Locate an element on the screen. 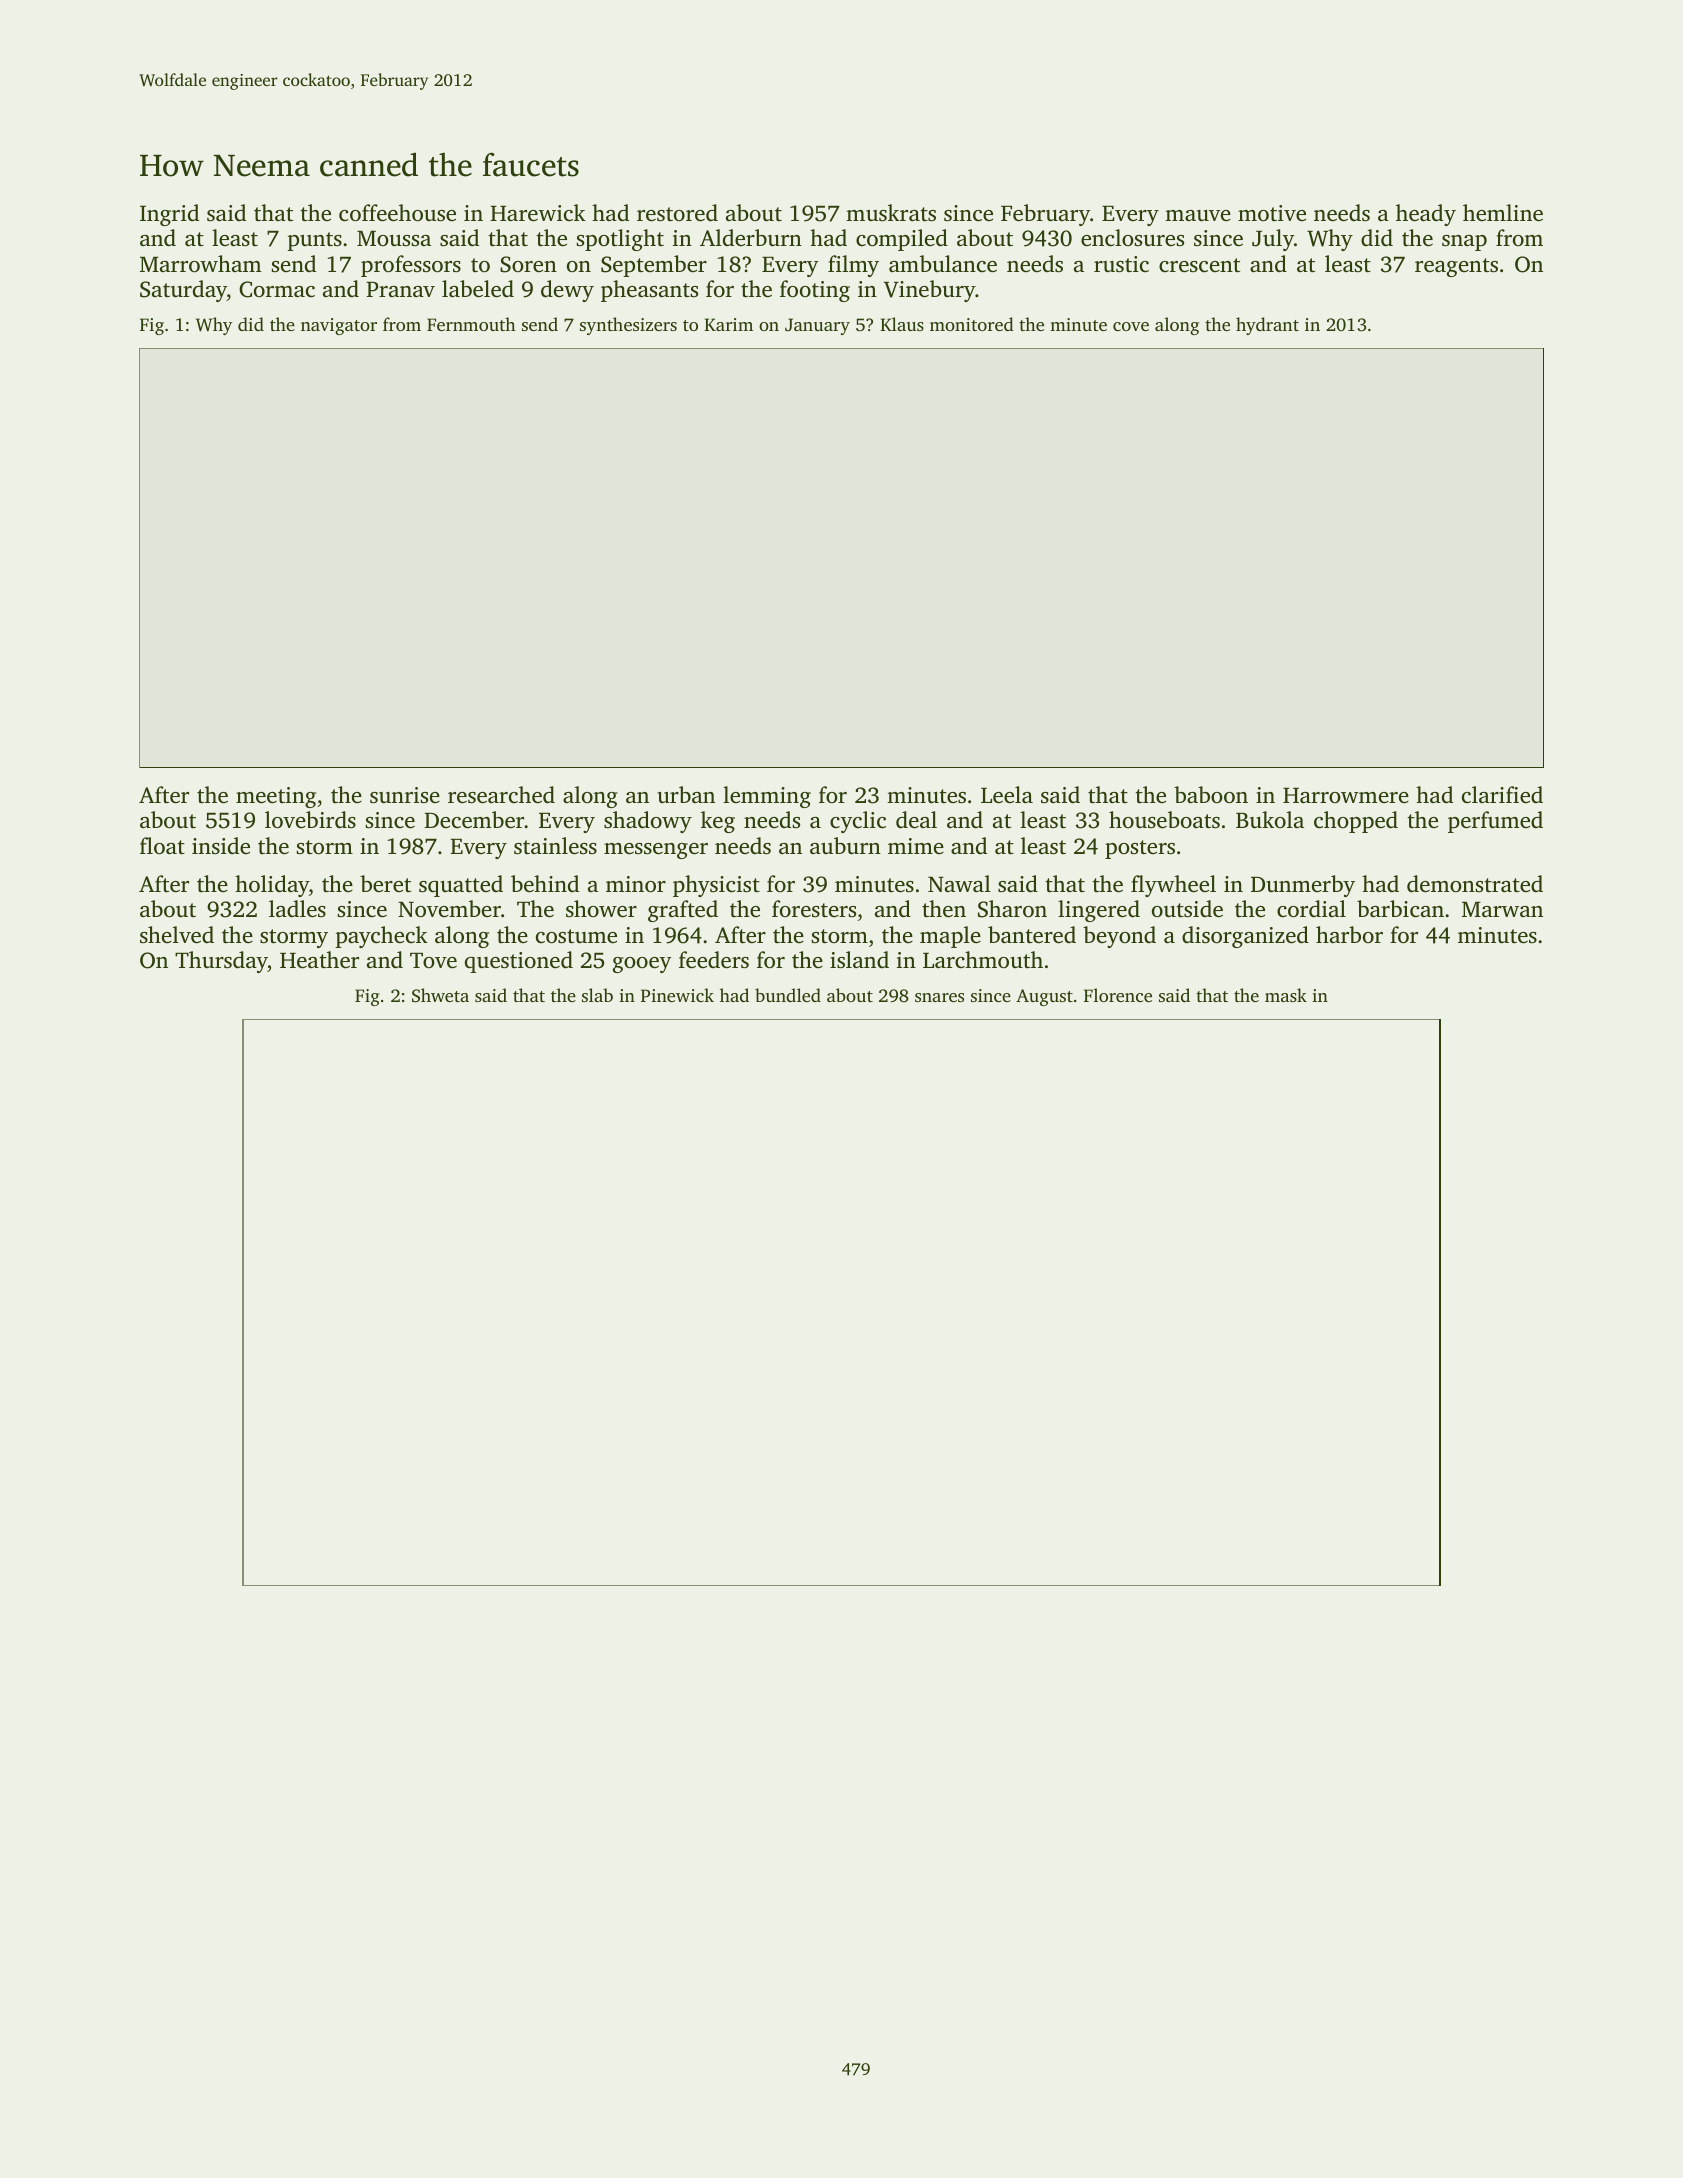 The height and width of the screenshot is (2178, 1683). minor is located at coordinates (636, 884).
